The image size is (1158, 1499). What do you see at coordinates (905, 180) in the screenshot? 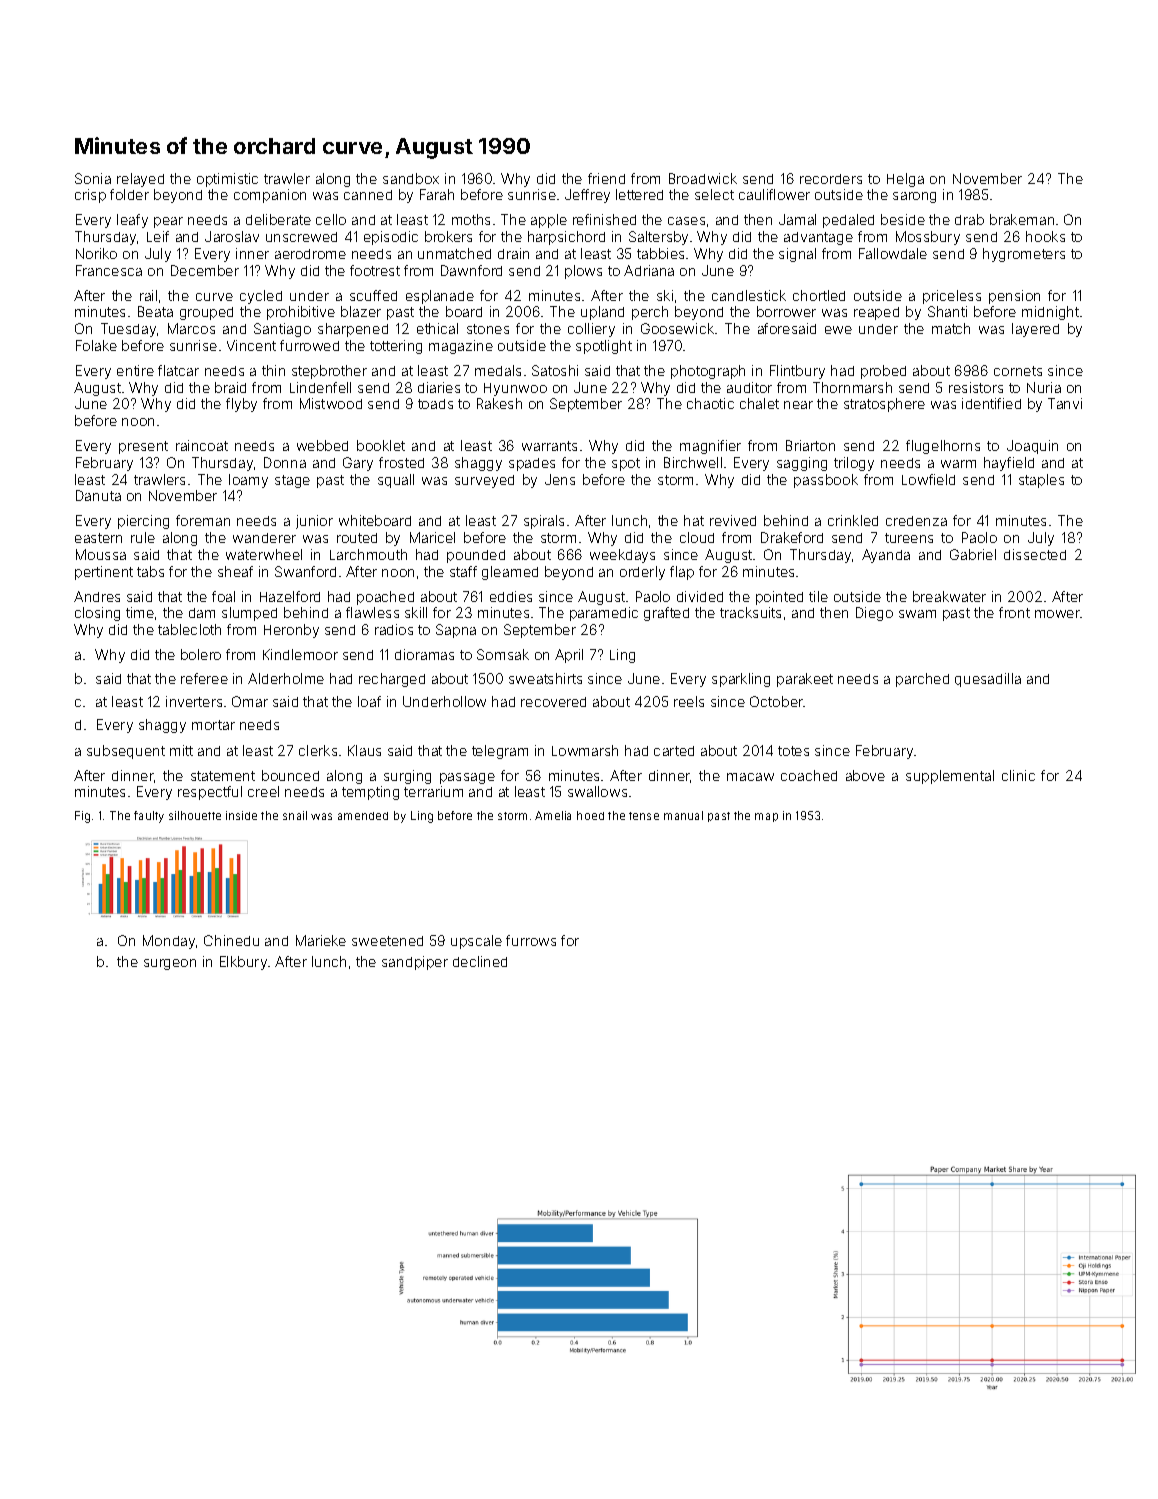
I see `Helga` at bounding box center [905, 180].
